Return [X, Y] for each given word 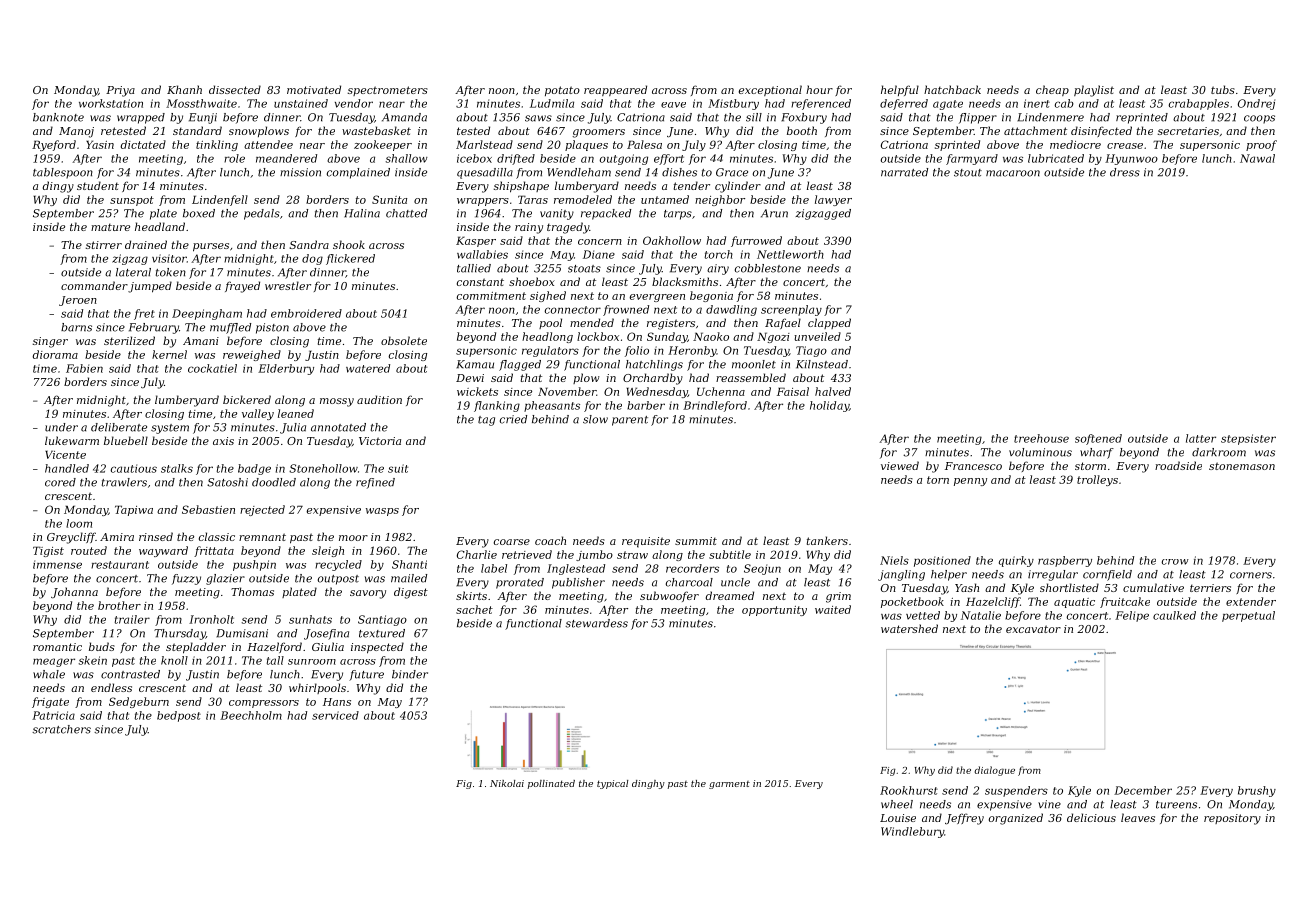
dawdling [731, 310]
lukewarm [72, 440]
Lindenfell [220, 200]
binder [410, 674]
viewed [900, 465]
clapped [829, 323]
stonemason [1242, 466]
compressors [264, 704]
